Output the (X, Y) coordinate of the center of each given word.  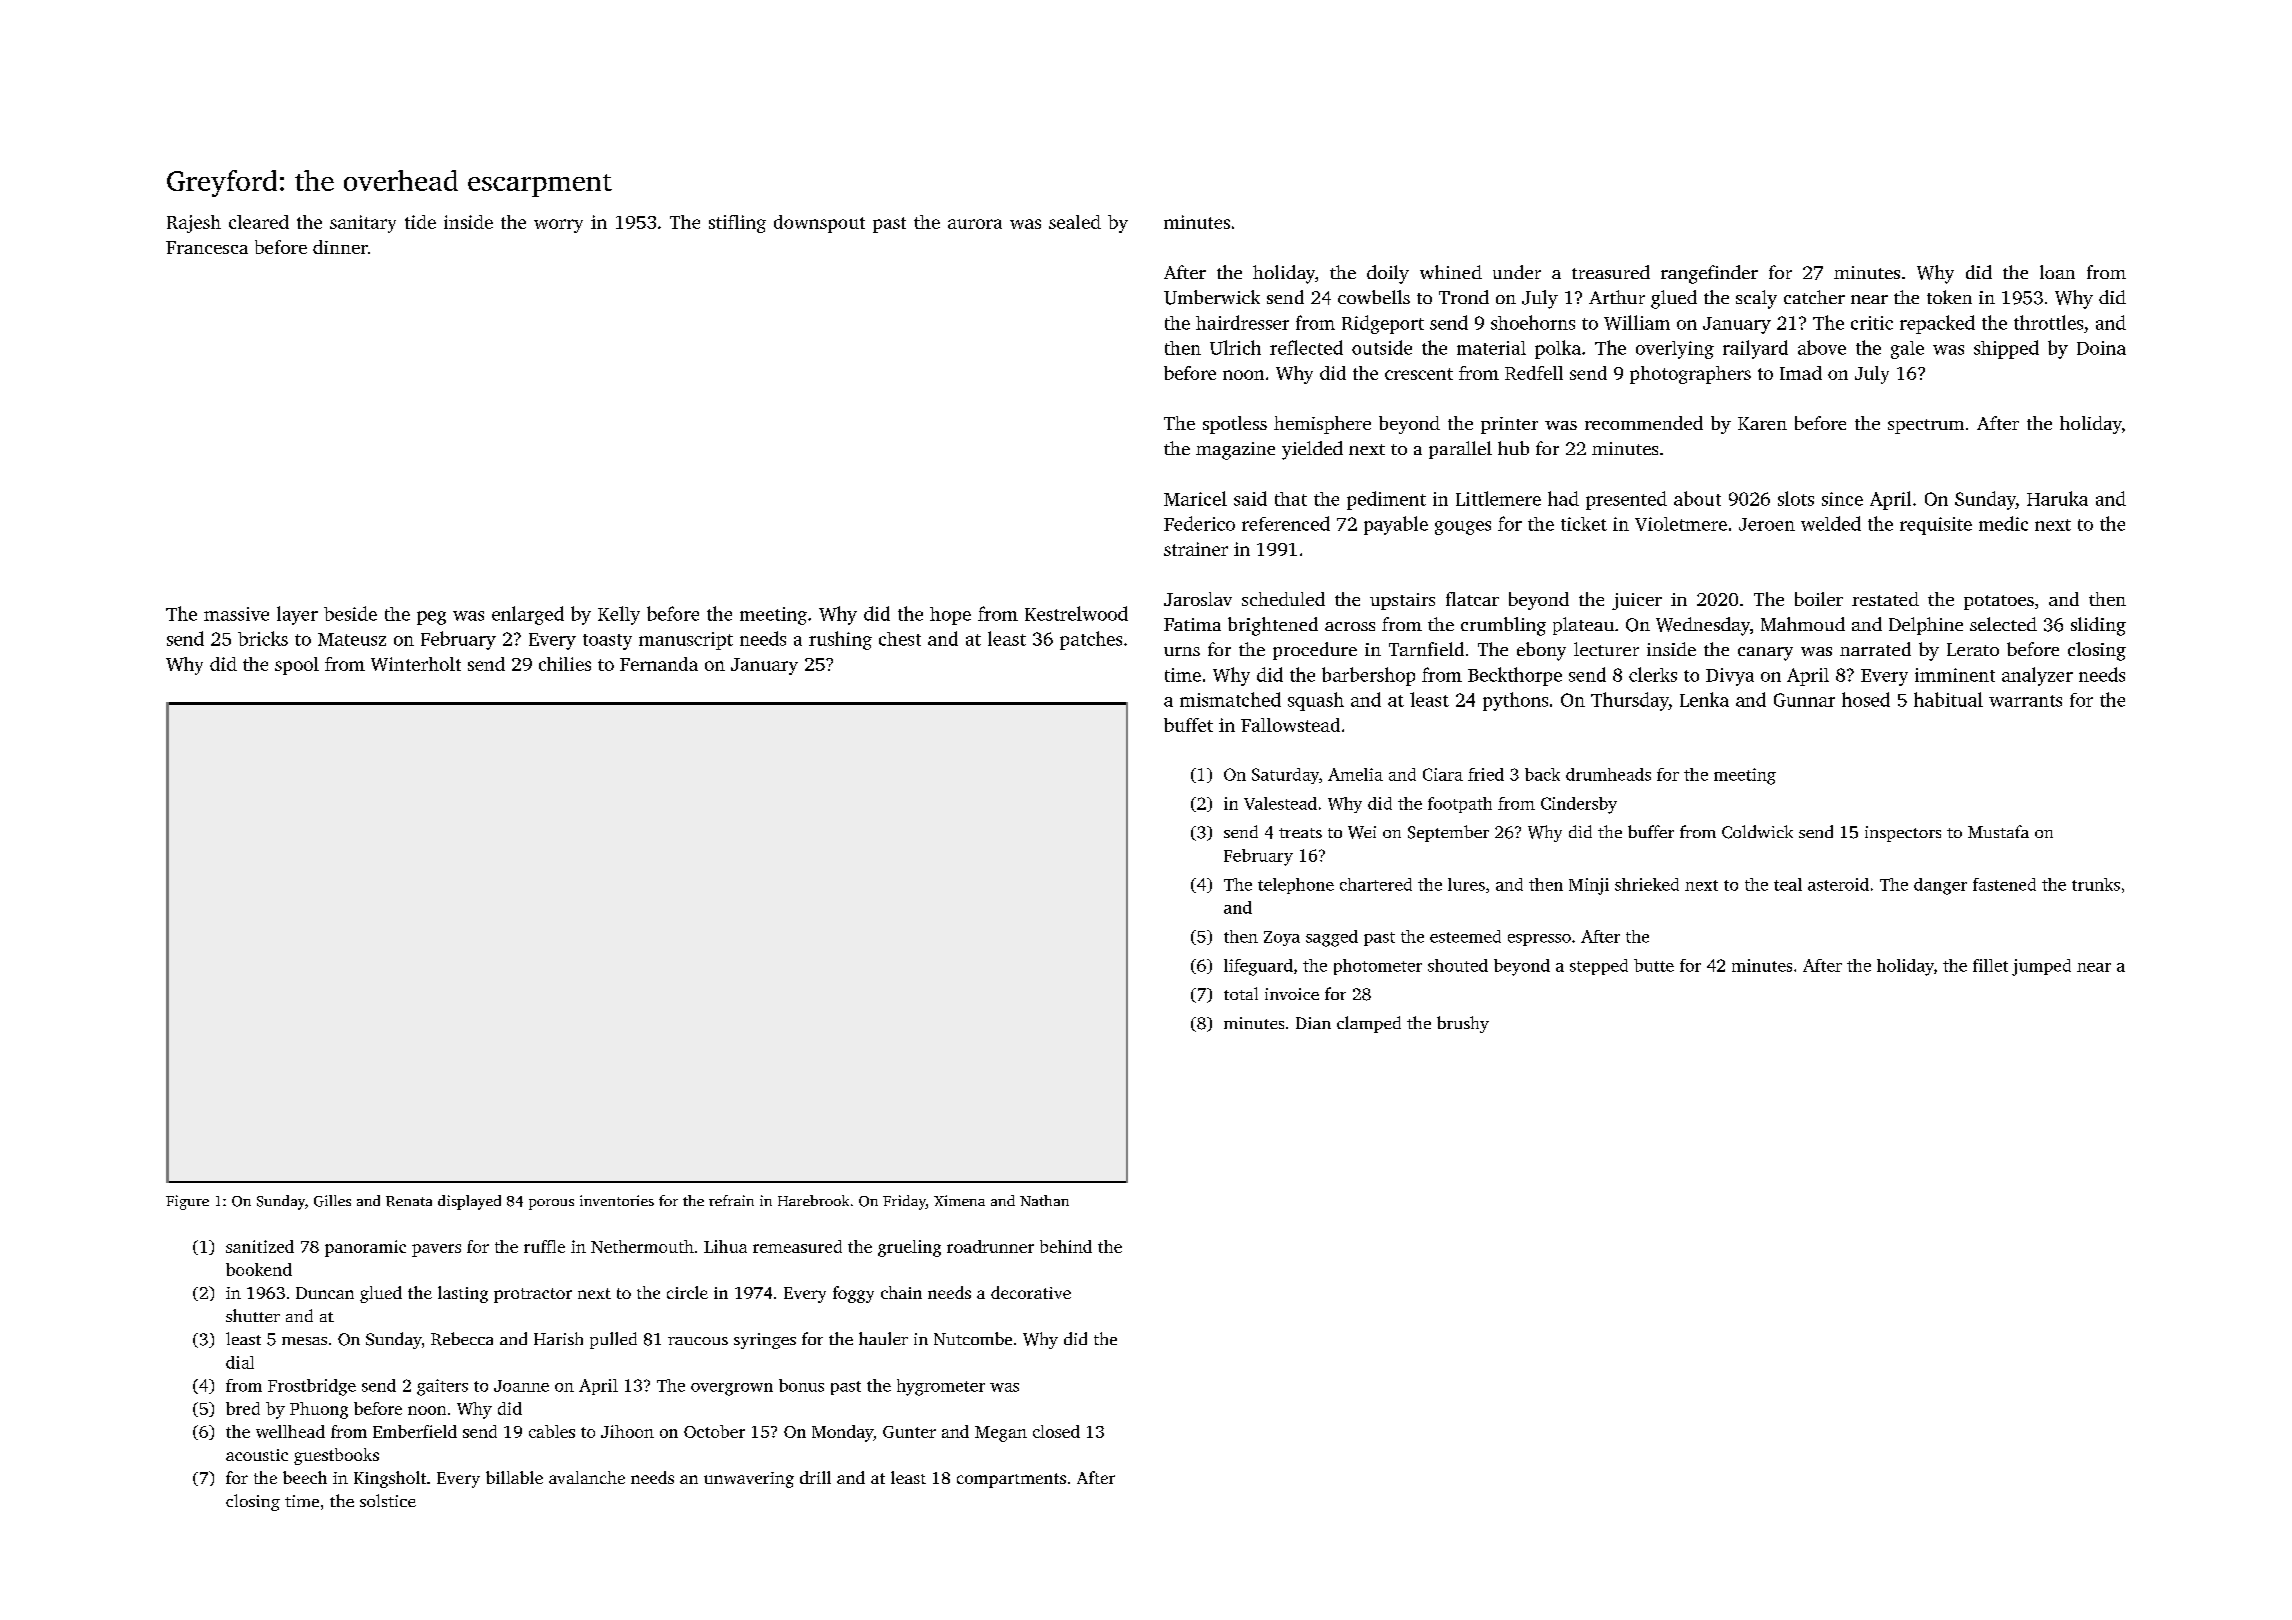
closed (1056, 1431)
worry (558, 226)
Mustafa (1998, 831)
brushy (1463, 1024)
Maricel (1195, 498)
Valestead (1280, 803)
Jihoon (627, 1431)
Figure (187, 1202)
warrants (2025, 701)
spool (297, 666)
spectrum (1926, 426)
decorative (1031, 1292)
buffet (1188, 725)
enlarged (528, 615)
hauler (883, 1338)
